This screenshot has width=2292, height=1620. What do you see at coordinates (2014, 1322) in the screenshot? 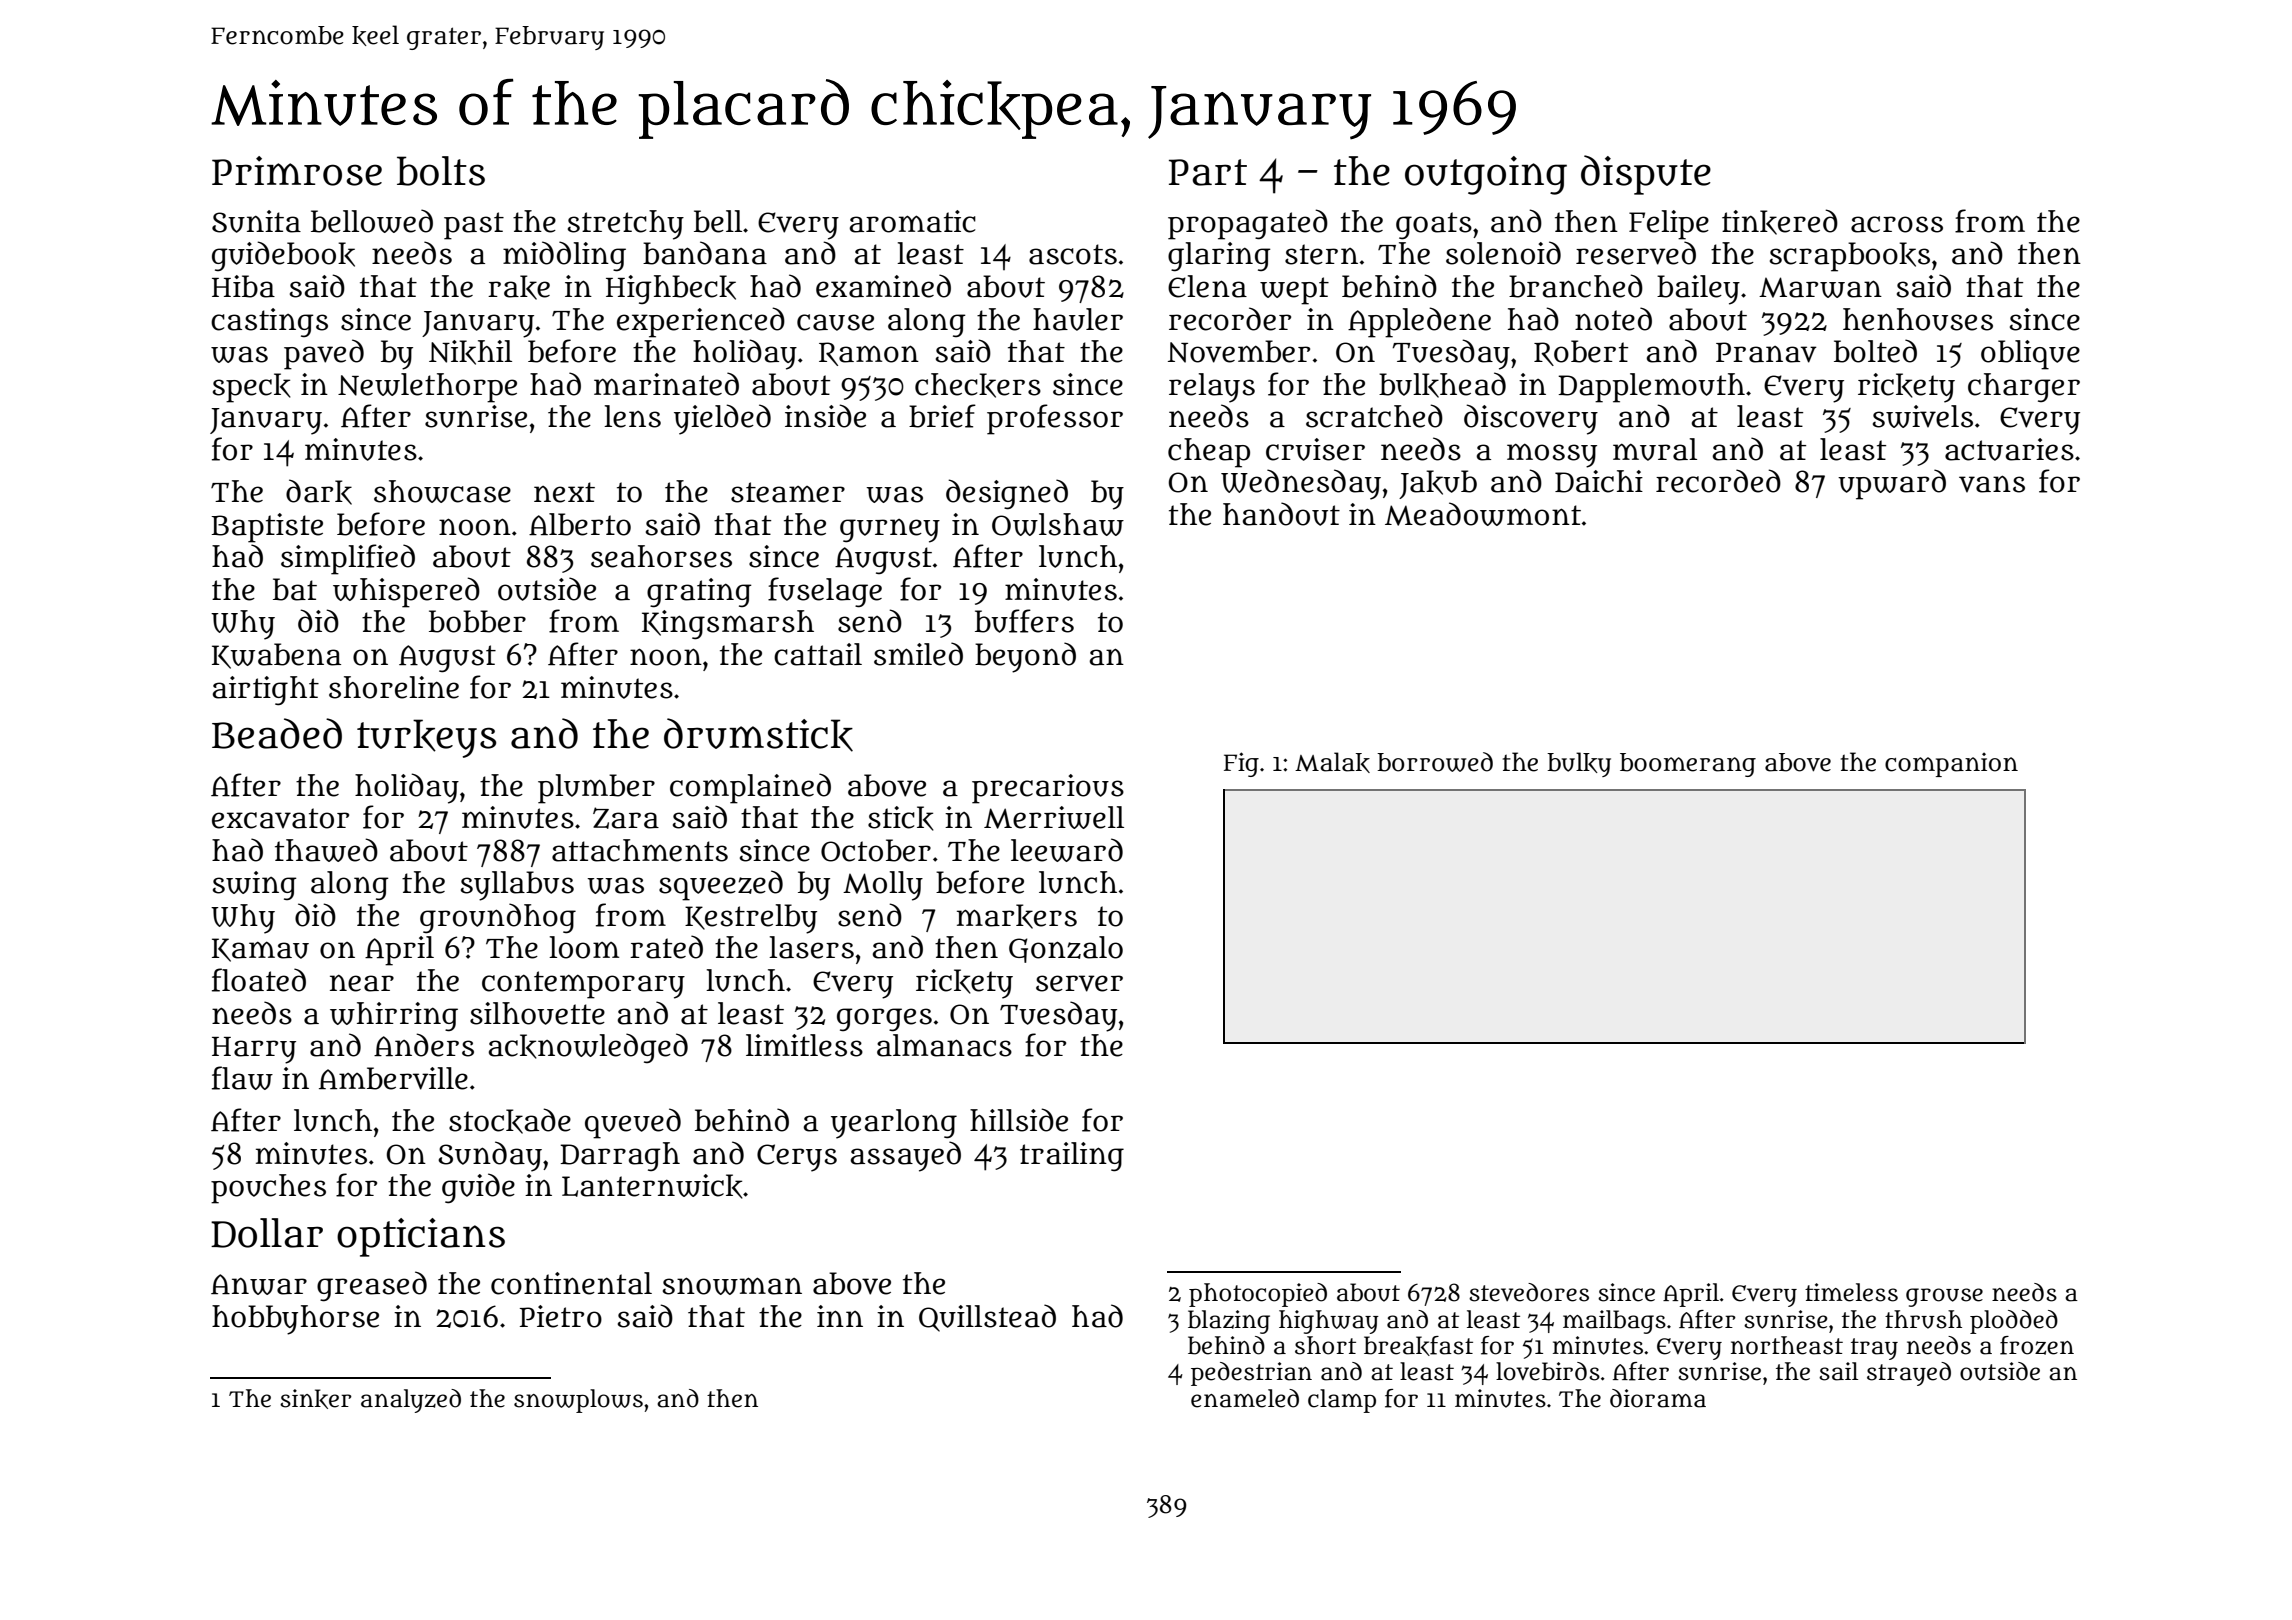
I see `plodded` at bounding box center [2014, 1322].
